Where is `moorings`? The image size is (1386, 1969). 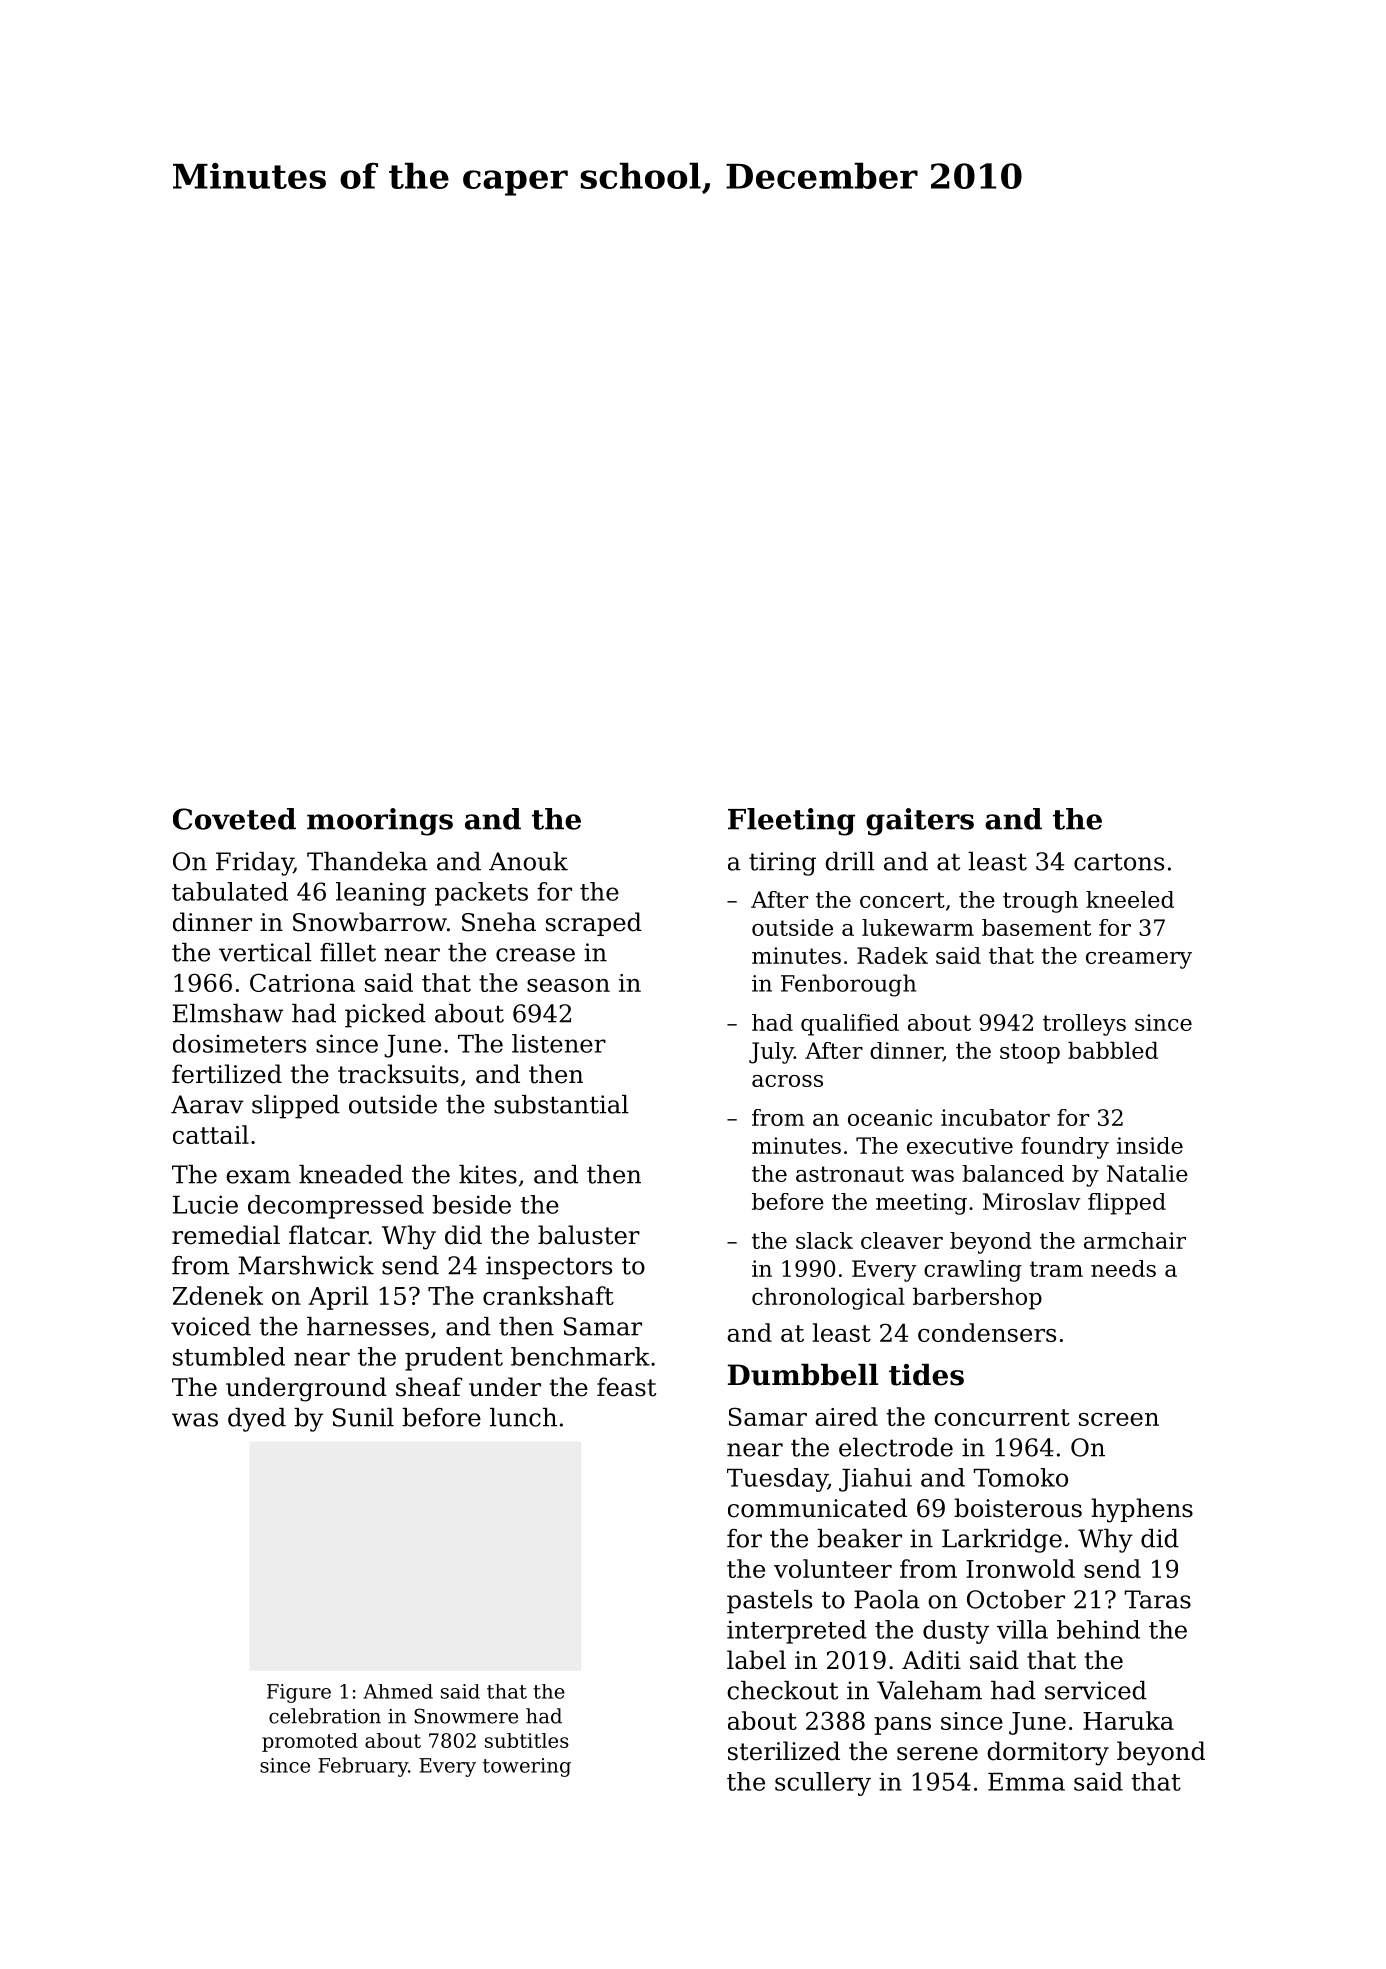
moorings is located at coordinates (380, 822).
